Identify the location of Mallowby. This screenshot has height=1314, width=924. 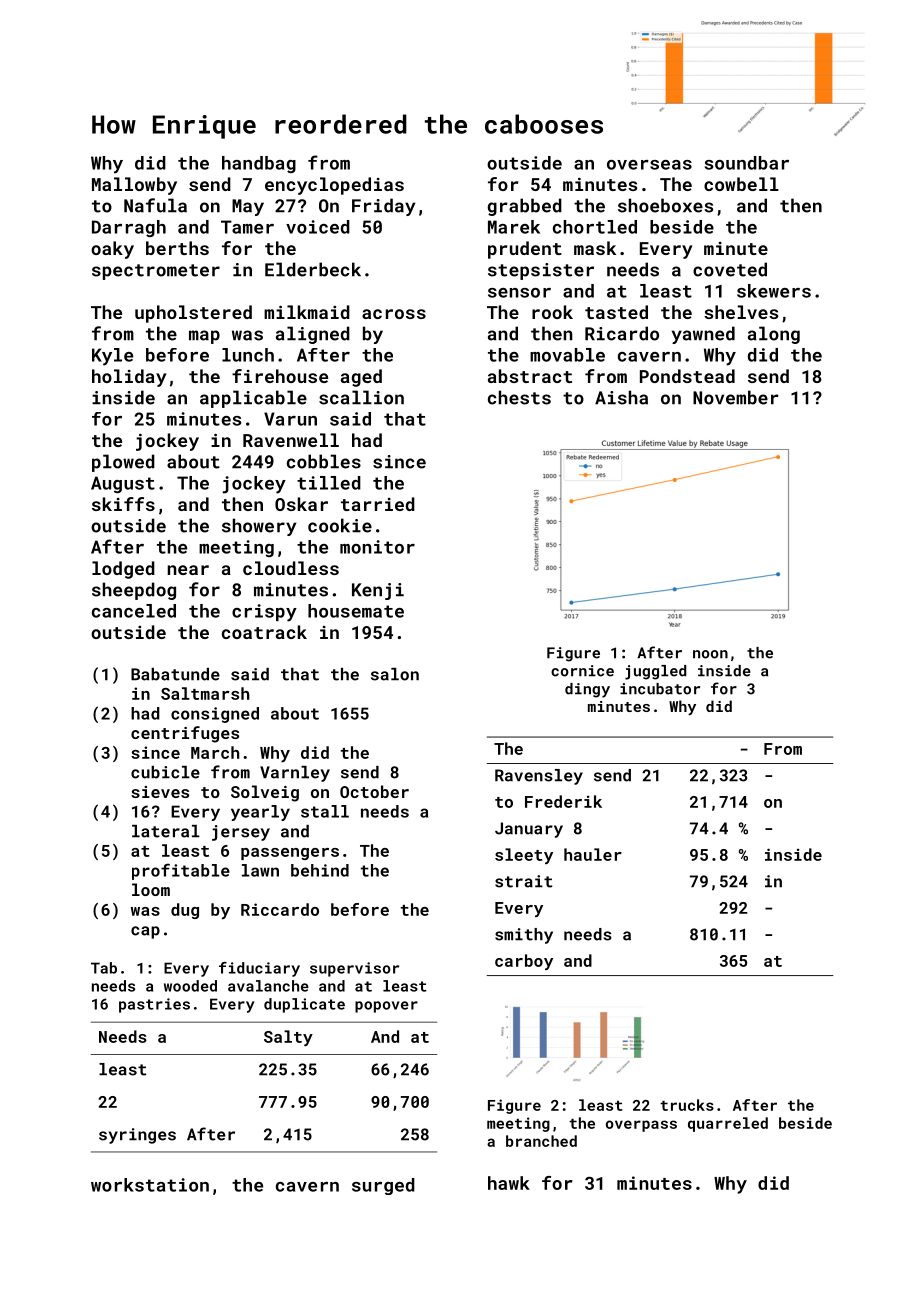
(134, 186).
